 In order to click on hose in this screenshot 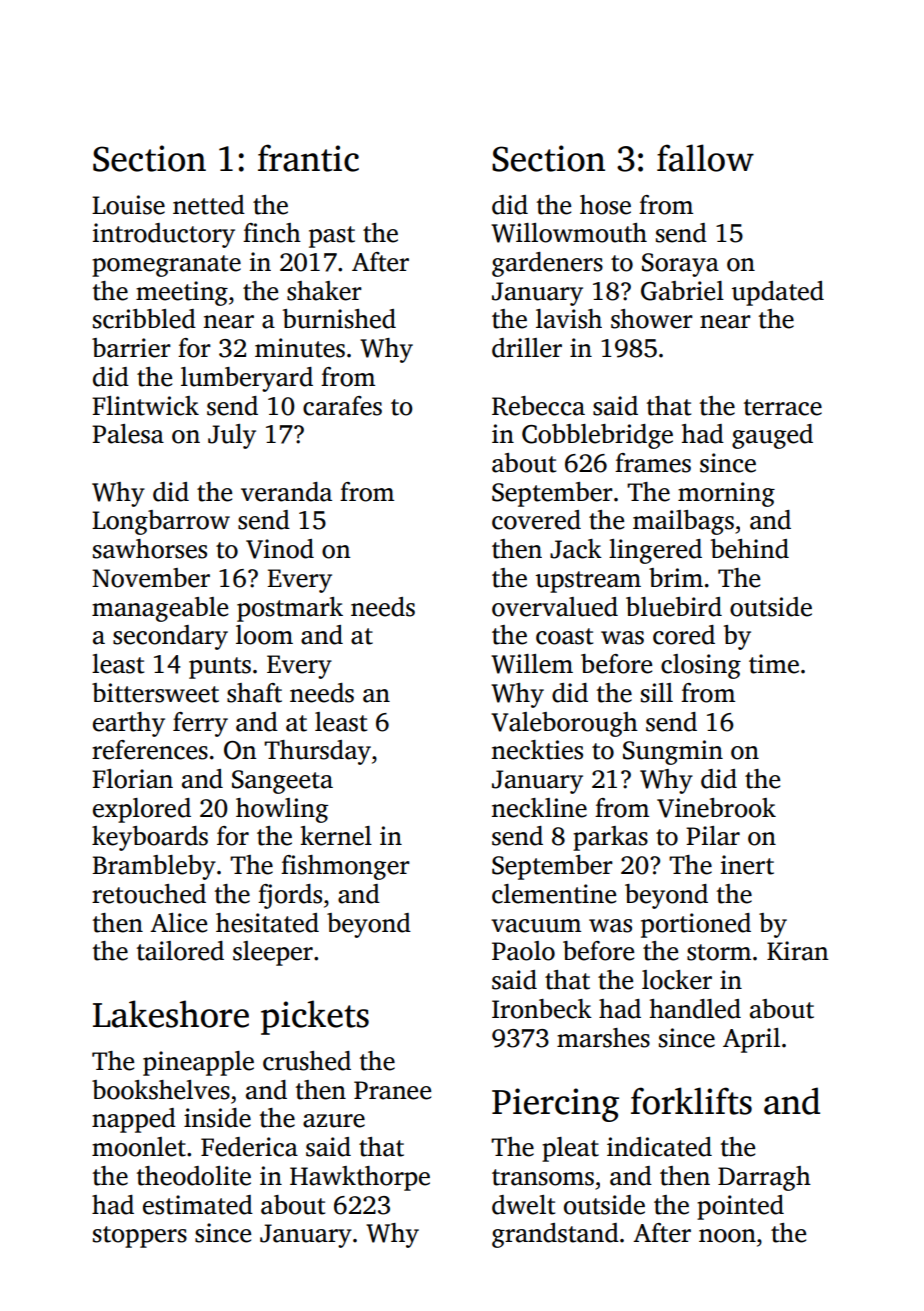, I will do `click(605, 205)`.
